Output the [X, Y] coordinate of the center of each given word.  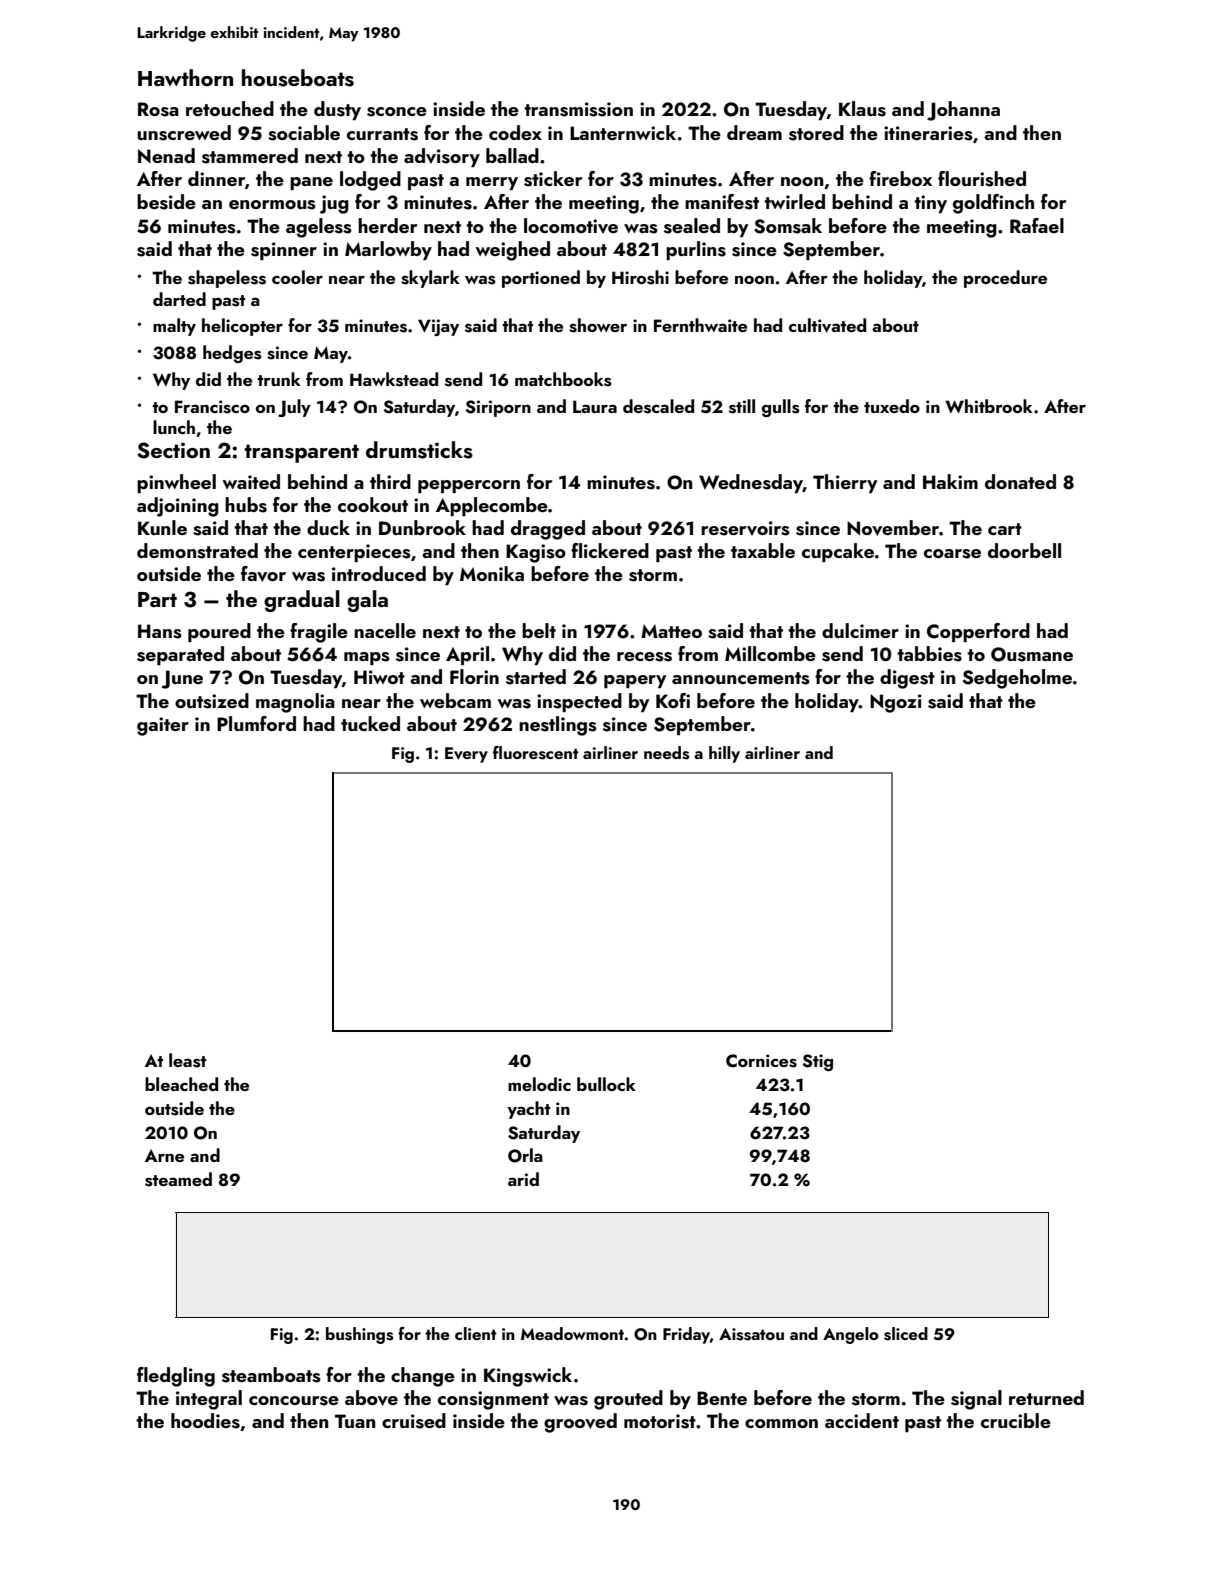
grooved [580, 1423]
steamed [178, 1179]
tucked [370, 723]
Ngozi [896, 703]
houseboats [298, 78]
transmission [578, 109]
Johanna [963, 111]
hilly [724, 754]
